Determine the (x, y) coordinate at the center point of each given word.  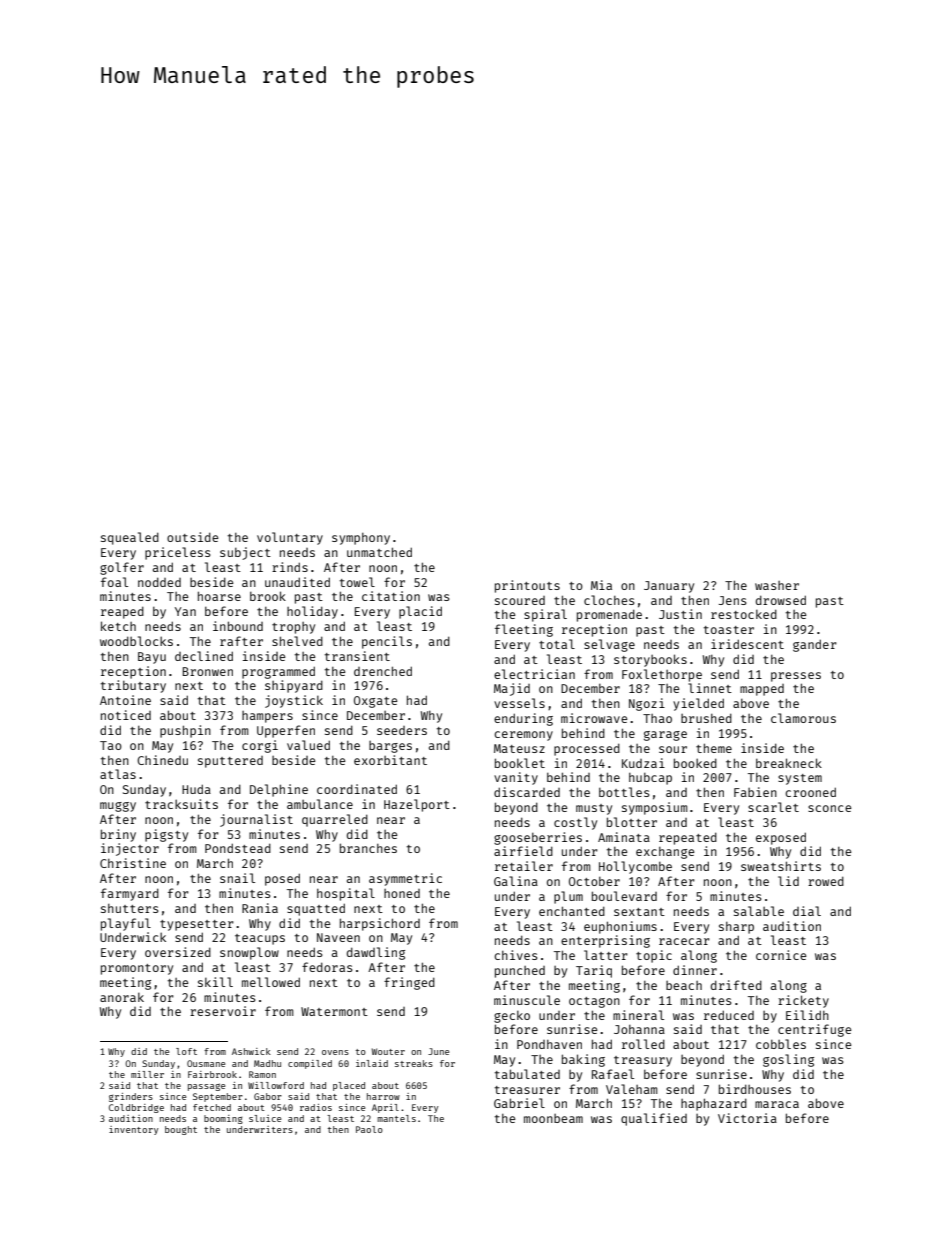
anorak (122, 997)
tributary (133, 686)
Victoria (747, 1118)
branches (368, 848)
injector (130, 849)
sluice (265, 1118)
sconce (830, 808)
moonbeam (553, 1118)
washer (777, 585)
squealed (130, 538)
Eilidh (807, 1015)
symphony (361, 539)
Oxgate (376, 702)
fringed (409, 983)
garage (665, 736)
